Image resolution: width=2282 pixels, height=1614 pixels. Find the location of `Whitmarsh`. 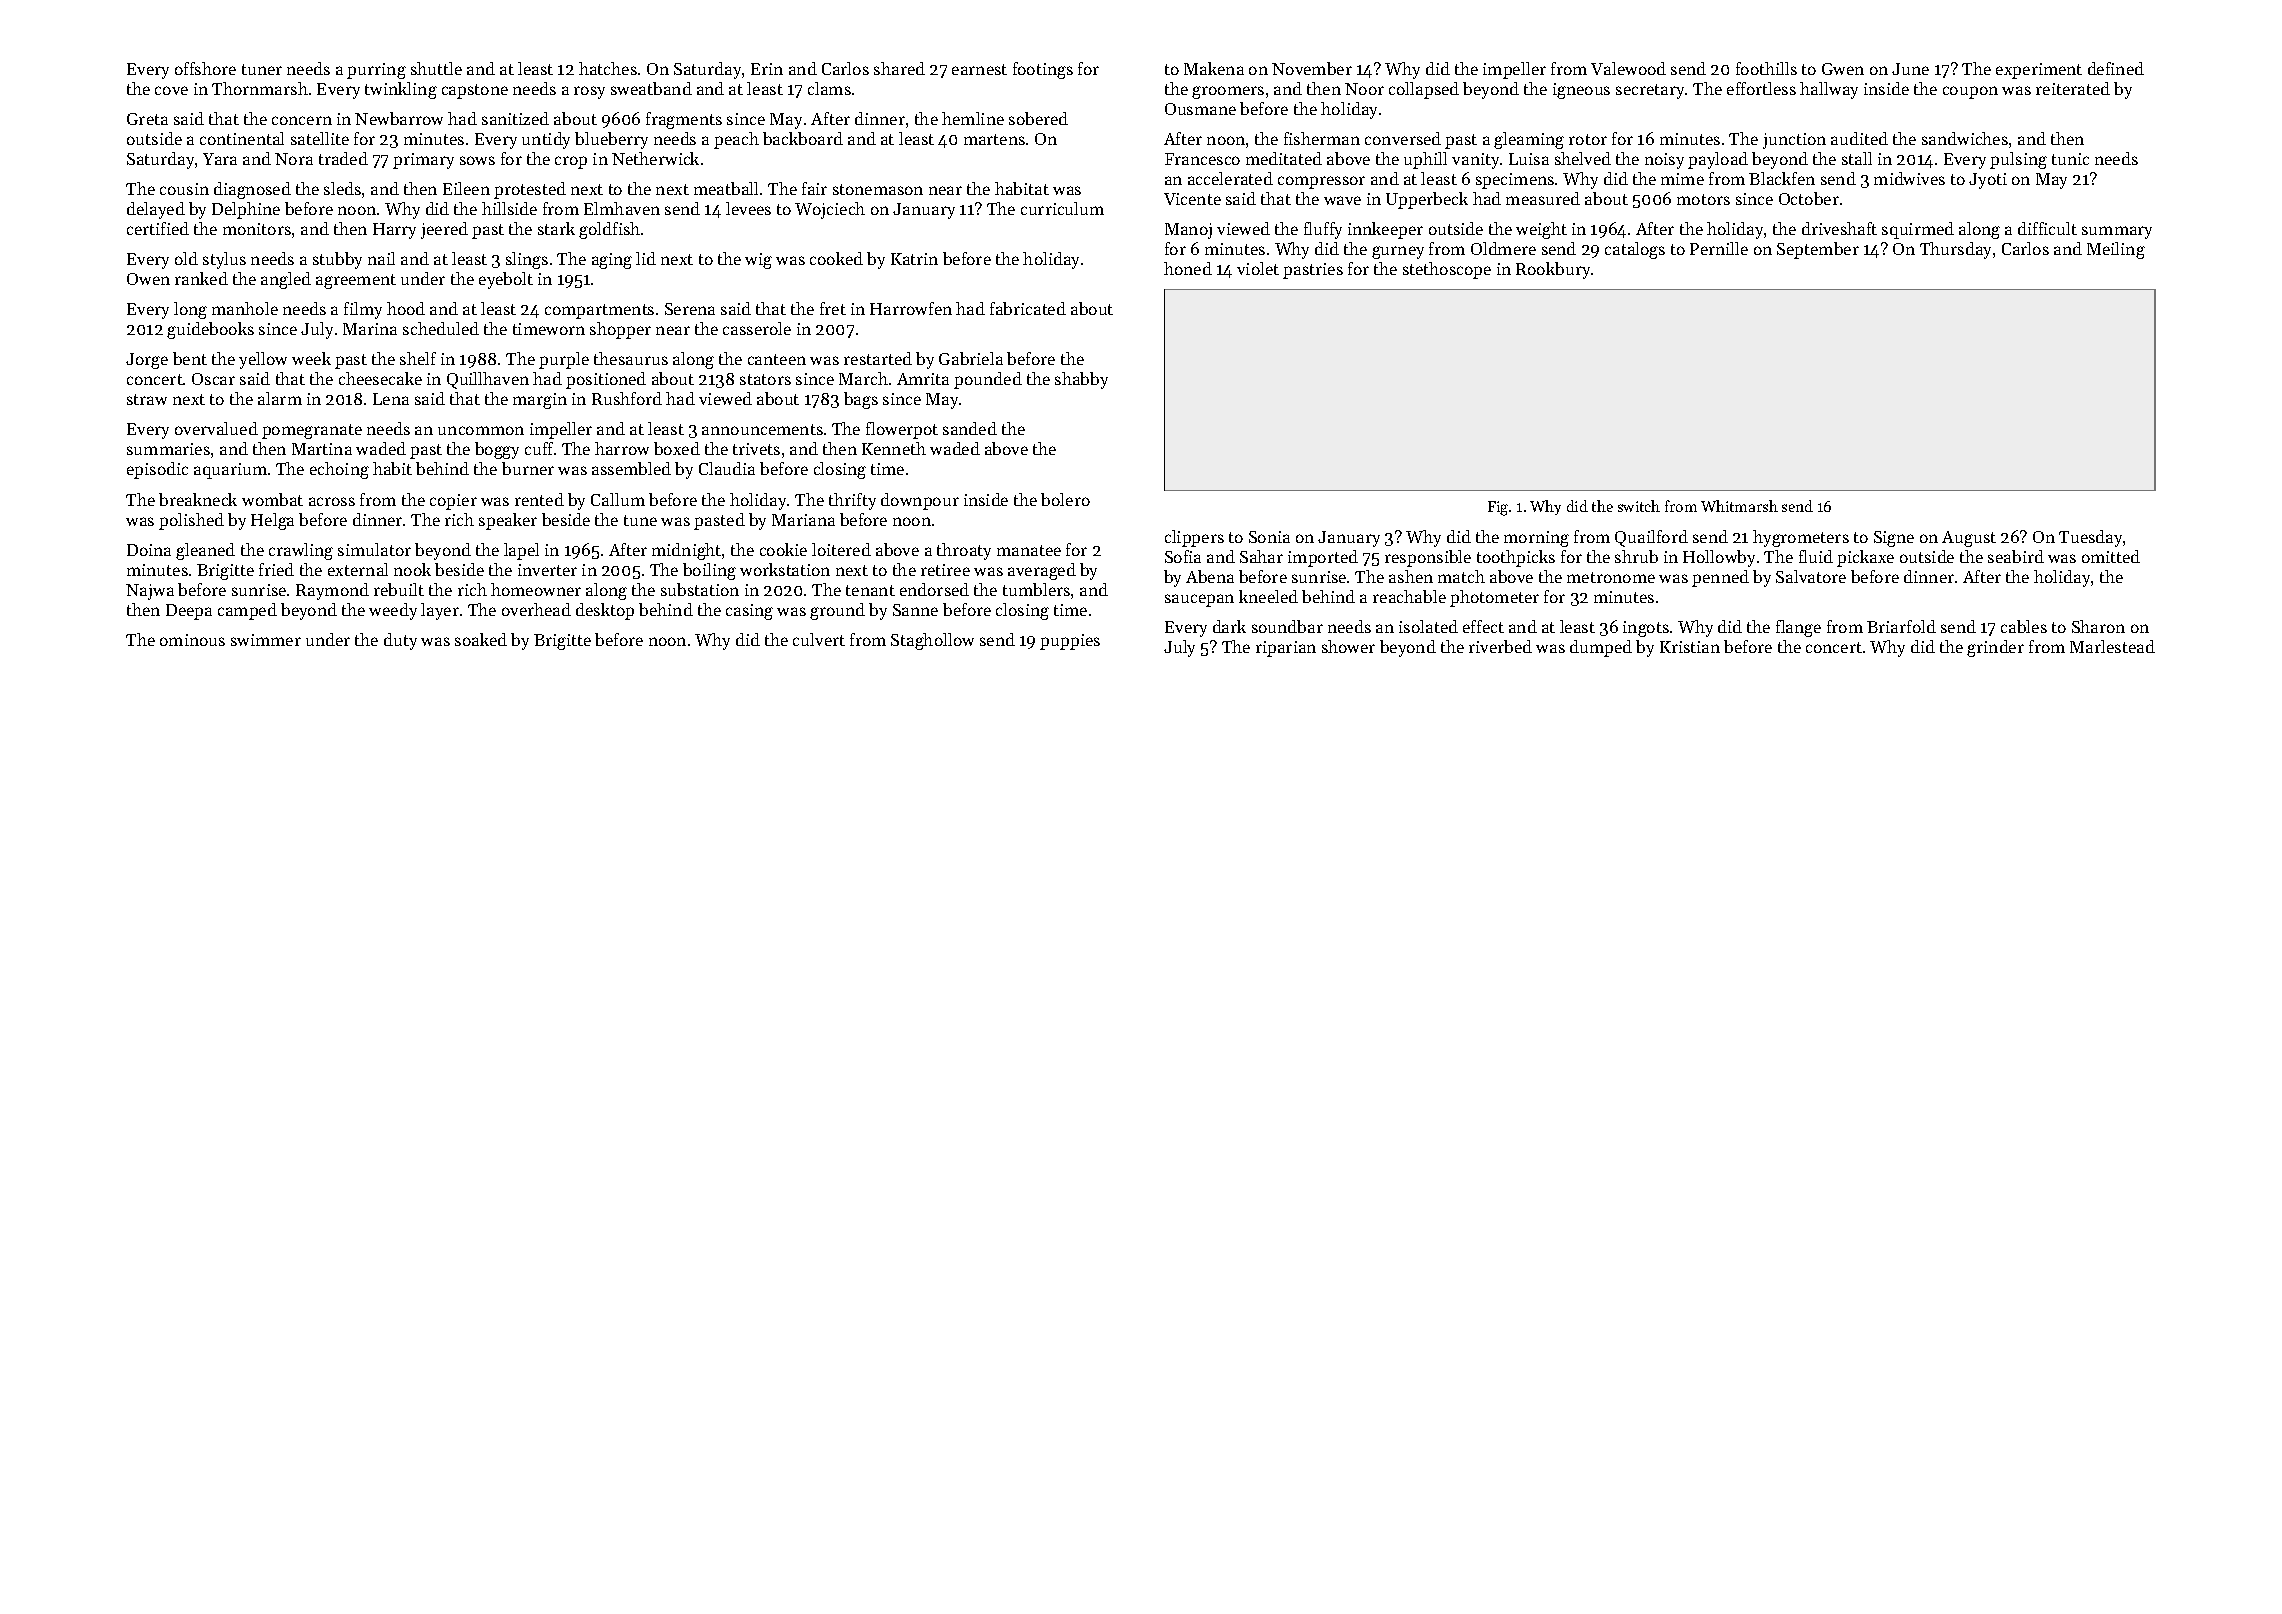

Whitmarsh is located at coordinates (1739, 506).
